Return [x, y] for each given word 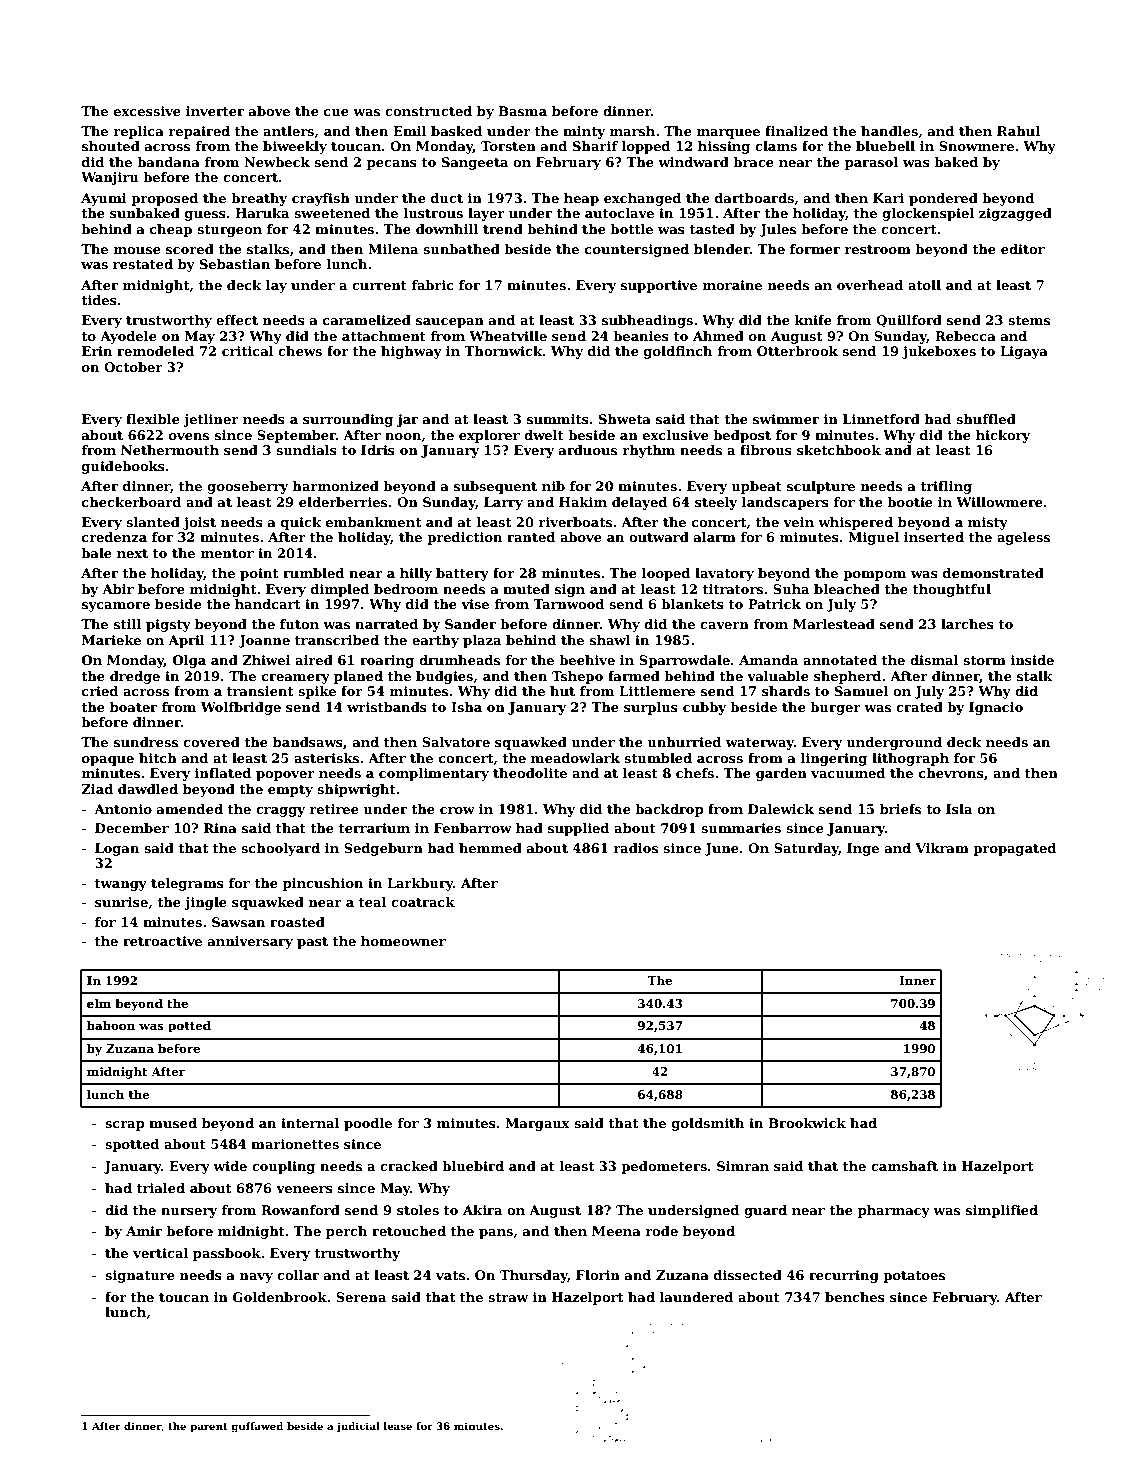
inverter [215, 111]
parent [209, 1427]
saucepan [450, 323]
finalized [796, 131]
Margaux [537, 1124]
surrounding [348, 420]
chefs [695, 773]
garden [781, 774]
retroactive [162, 941]
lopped [646, 147]
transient [260, 691]
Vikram [942, 848]
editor [1023, 249]
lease [398, 1426]
